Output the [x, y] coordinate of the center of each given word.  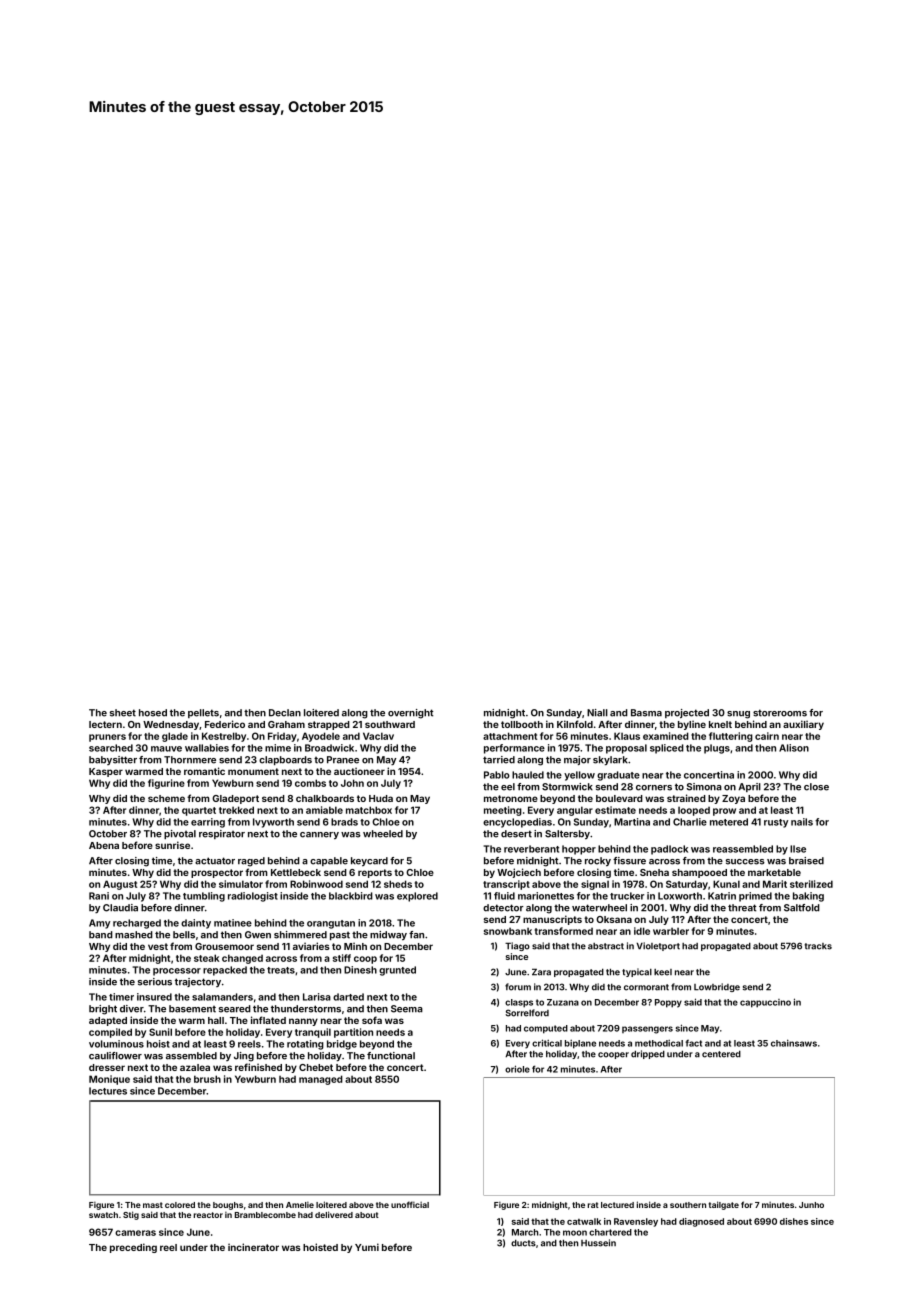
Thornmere [190, 760]
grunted [397, 971]
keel [663, 972]
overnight [410, 714]
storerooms [780, 713]
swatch [103, 1215]
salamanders [222, 997]
